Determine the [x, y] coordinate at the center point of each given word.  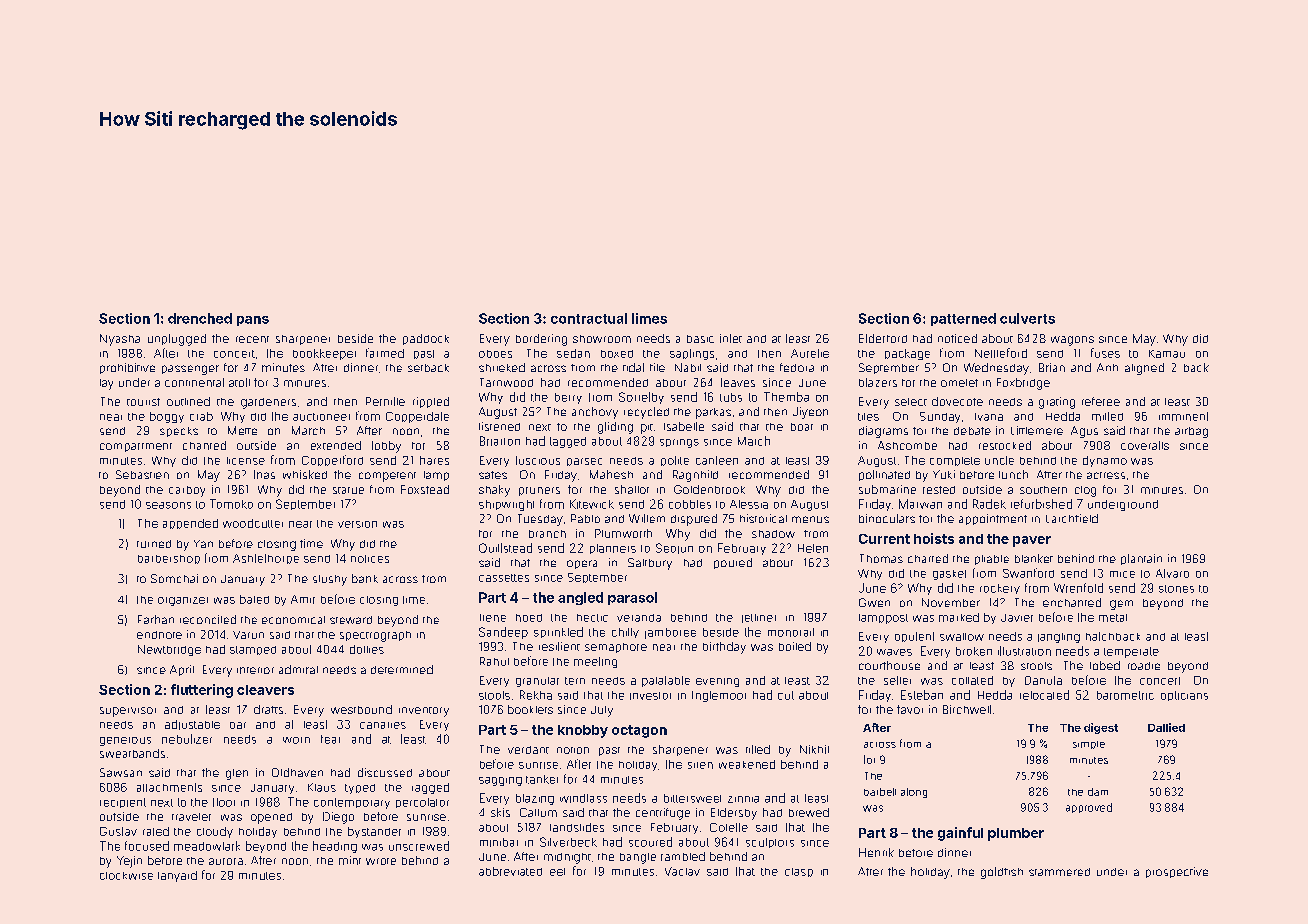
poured [733, 563]
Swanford [1028, 573]
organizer [183, 601]
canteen [717, 460]
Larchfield [1072, 518]
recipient [123, 803]
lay [106, 384]
